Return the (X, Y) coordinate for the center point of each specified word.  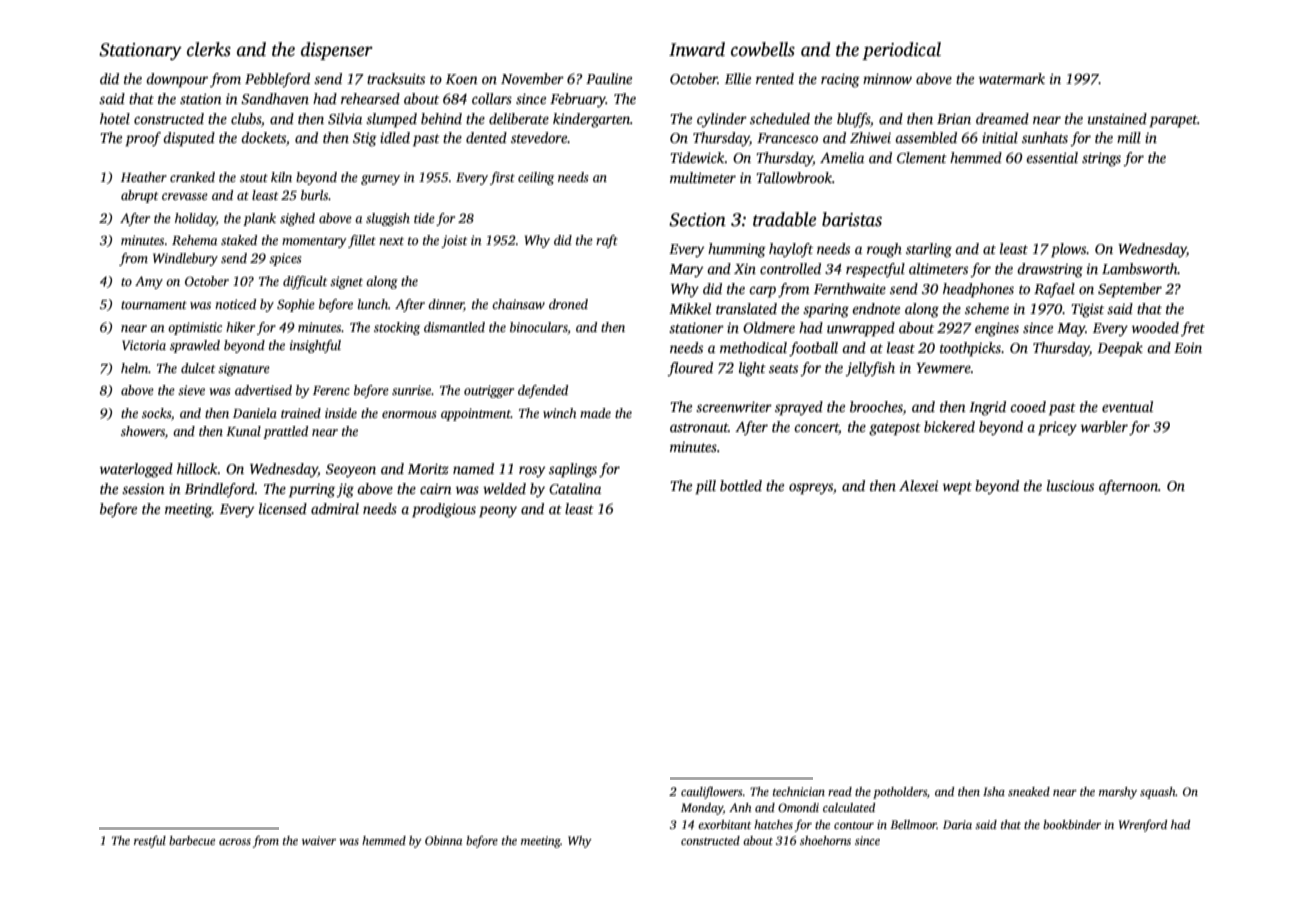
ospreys (811, 489)
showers (143, 431)
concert (816, 429)
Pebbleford (277, 80)
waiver (319, 840)
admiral (335, 508)
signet (346, 282)
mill (1129, 137)
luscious (1070, 485)
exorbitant (724, 824)
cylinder (722, 120)
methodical (753, 347)
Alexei (918, 485)
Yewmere (943, 368)
